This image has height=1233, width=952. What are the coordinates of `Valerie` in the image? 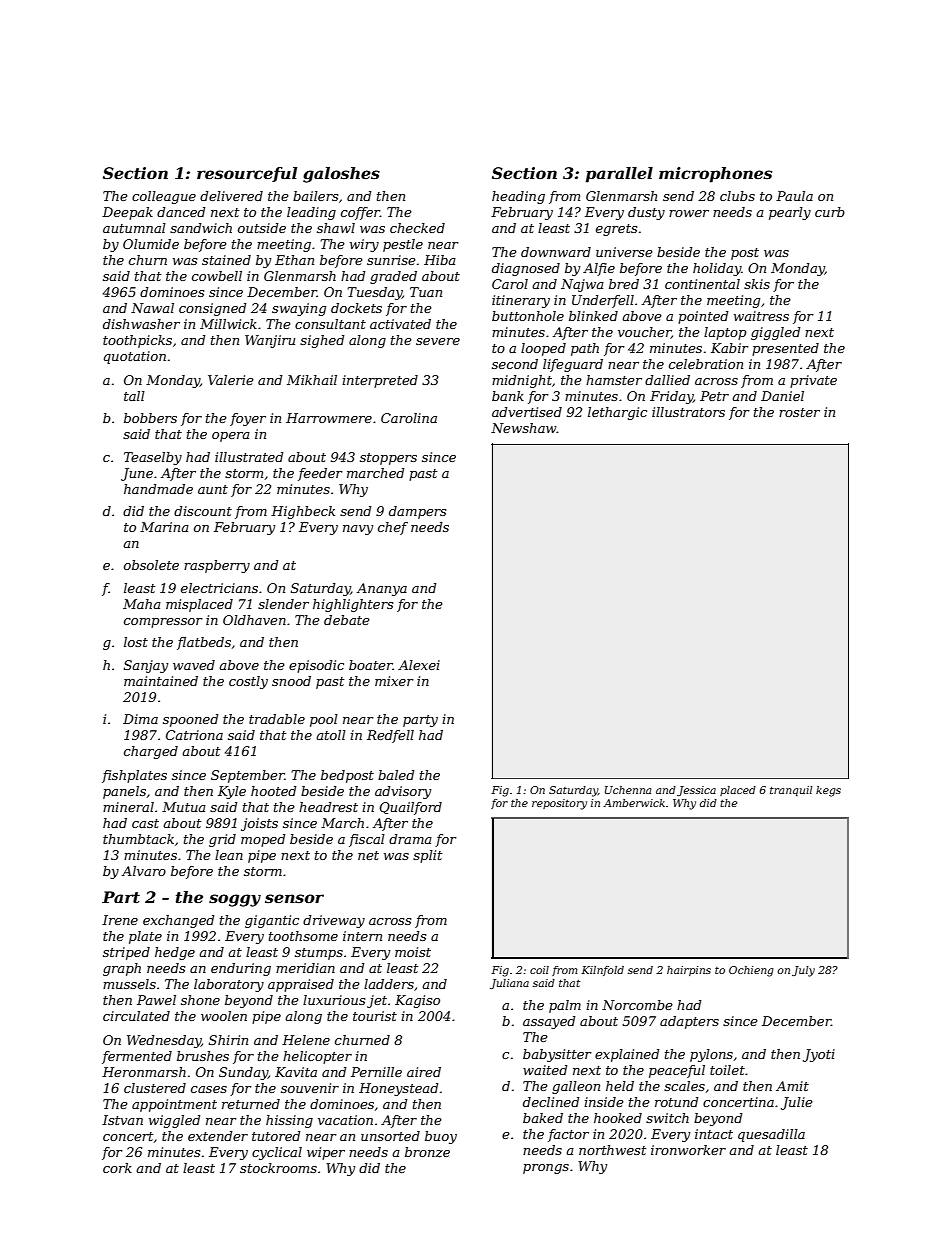 It's located at (231, 380).
